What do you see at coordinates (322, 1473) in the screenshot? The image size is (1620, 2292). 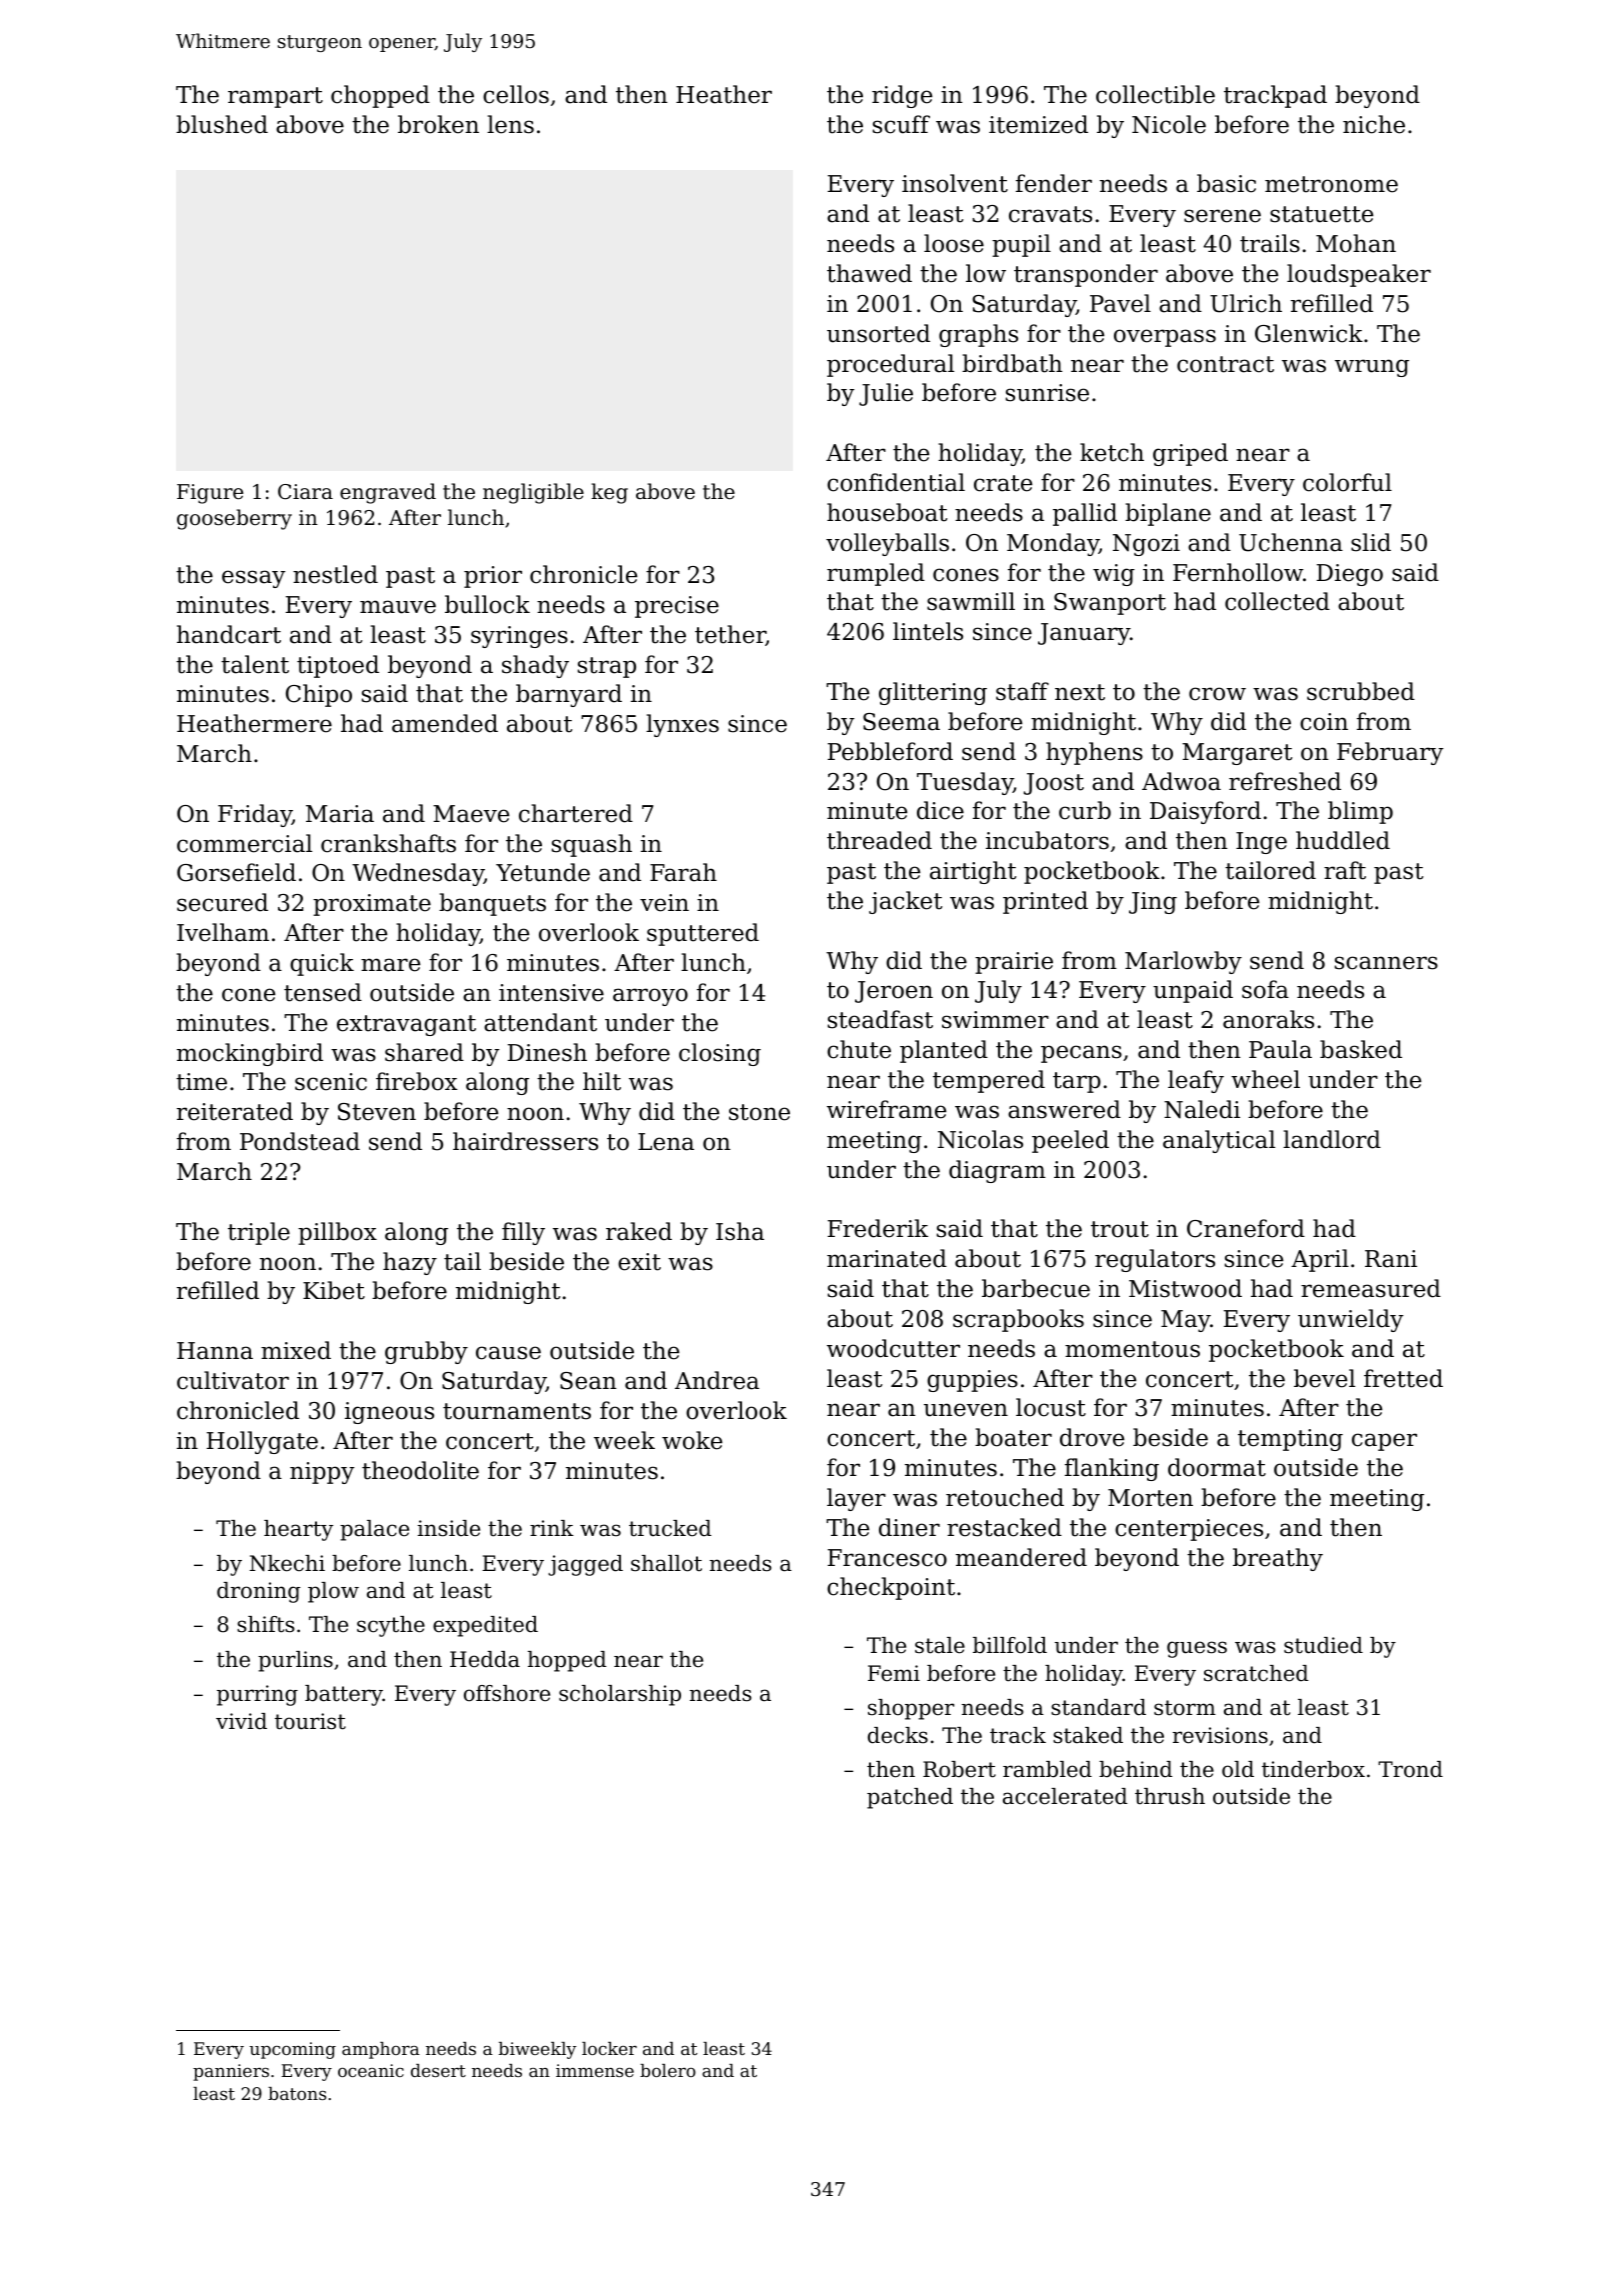 I see `nippy` at bounding box center [322, 1473].
